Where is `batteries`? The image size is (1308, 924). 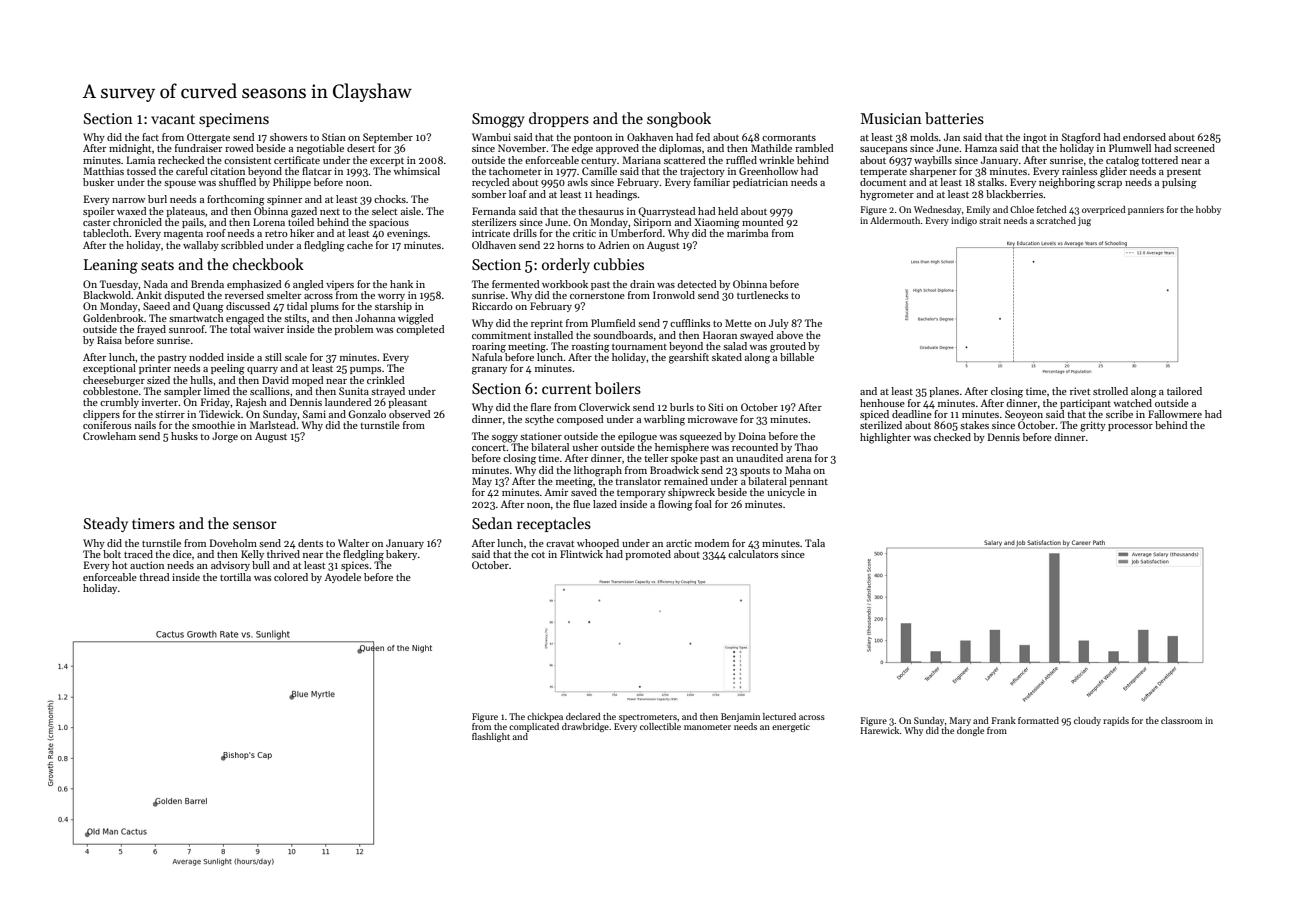
batteries is located at coordinates (954, 118).
